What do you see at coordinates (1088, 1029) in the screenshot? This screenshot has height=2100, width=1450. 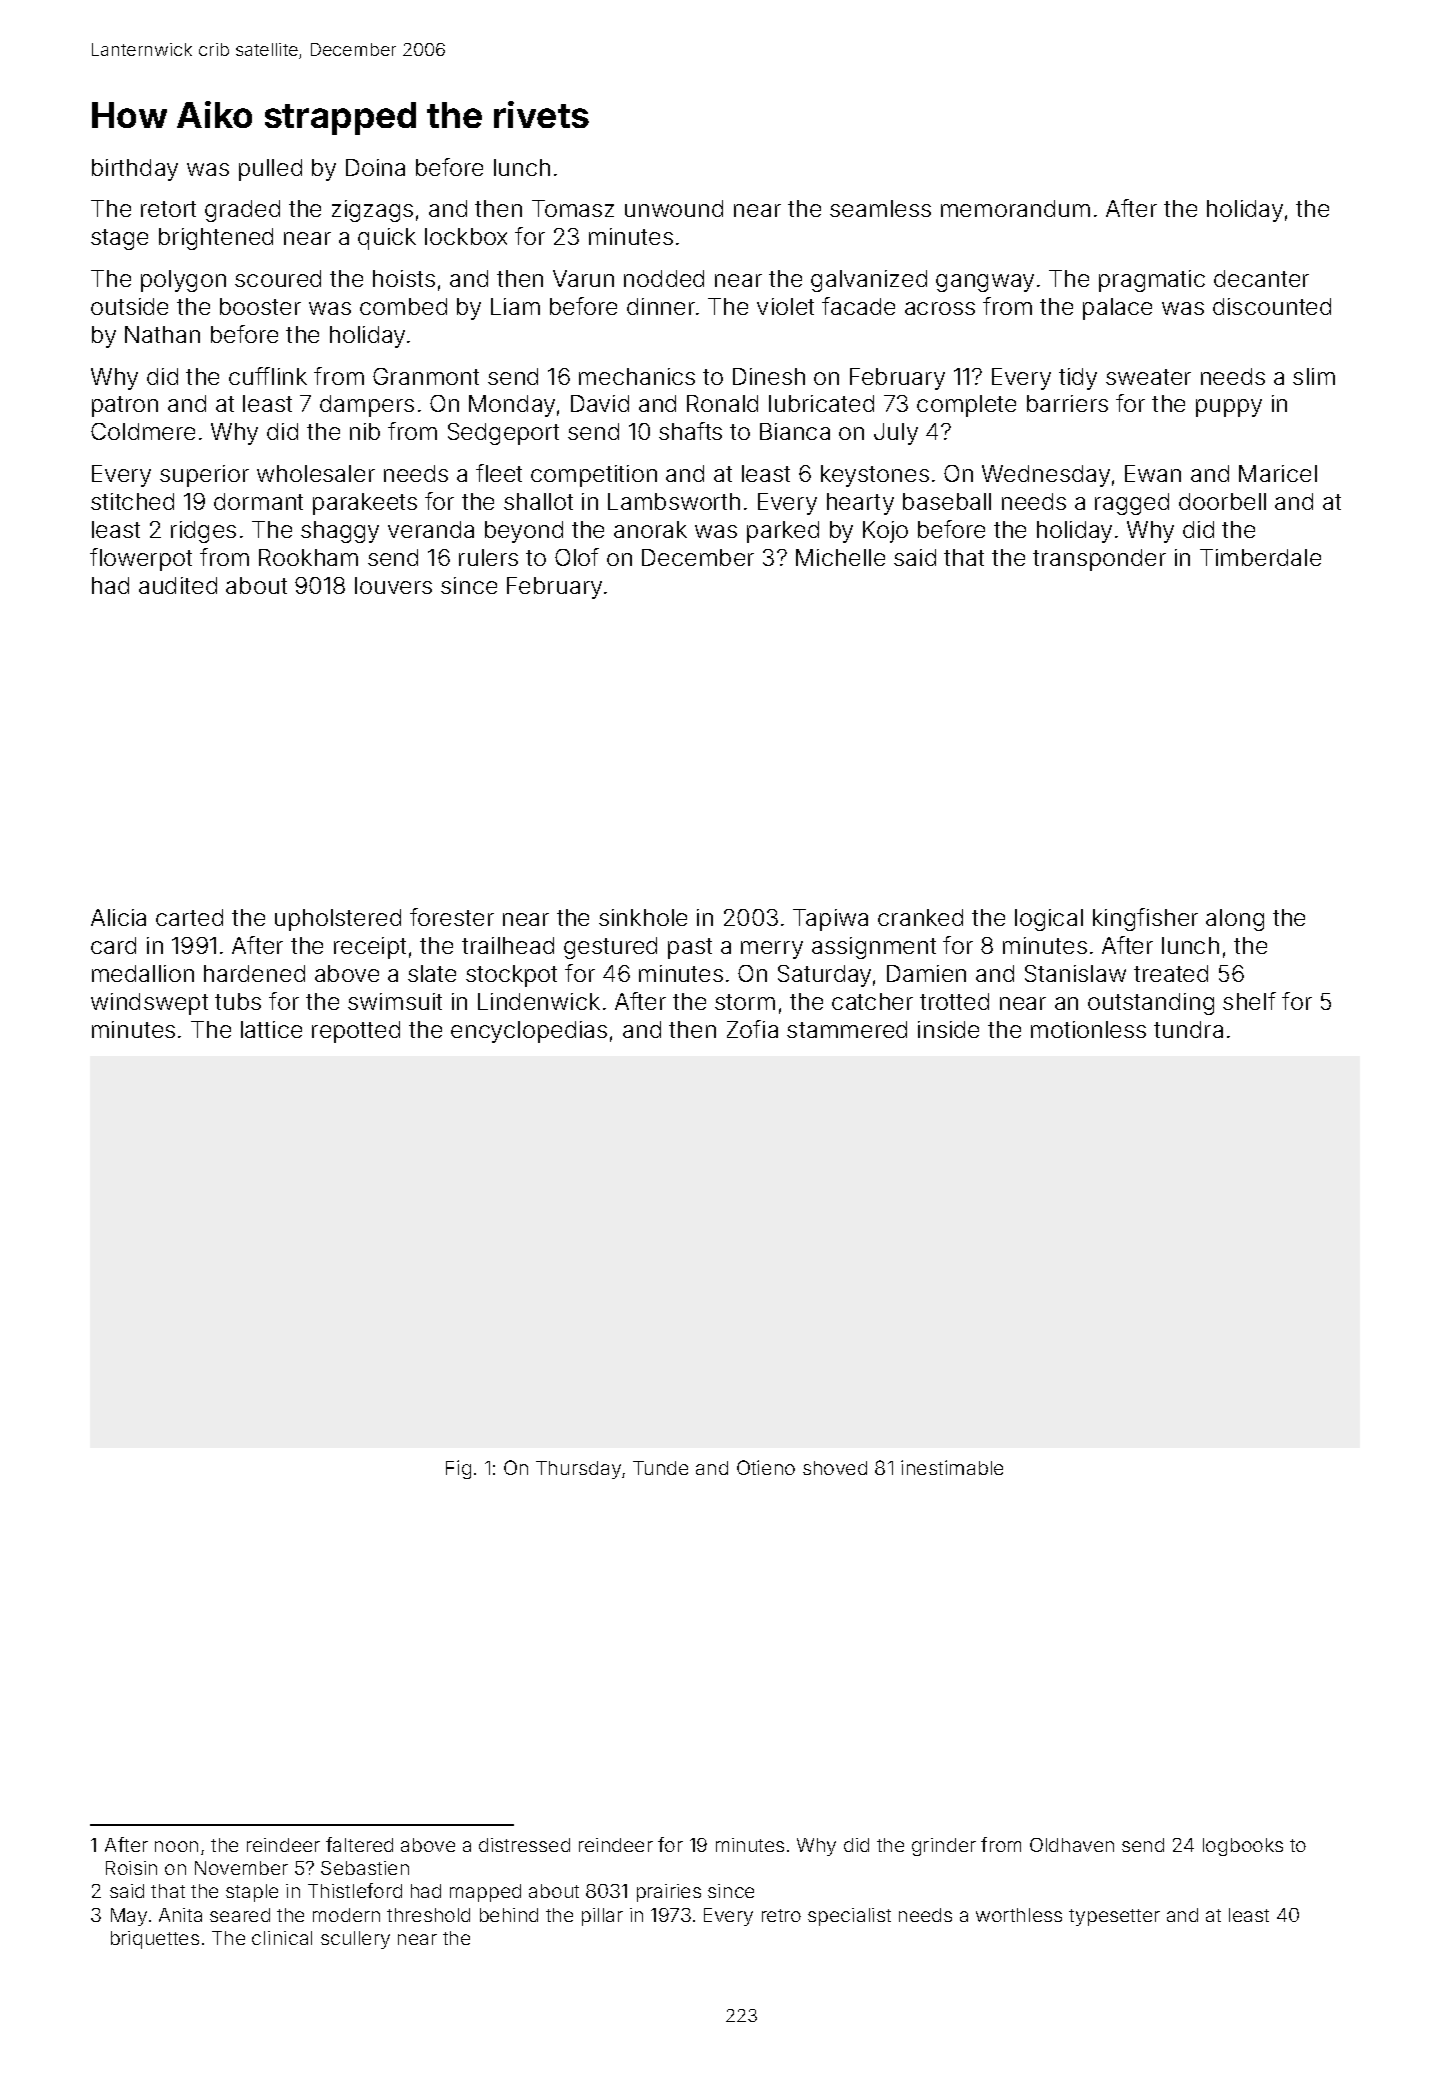 I see `motionless` at bounding box center [1088, 1029].
